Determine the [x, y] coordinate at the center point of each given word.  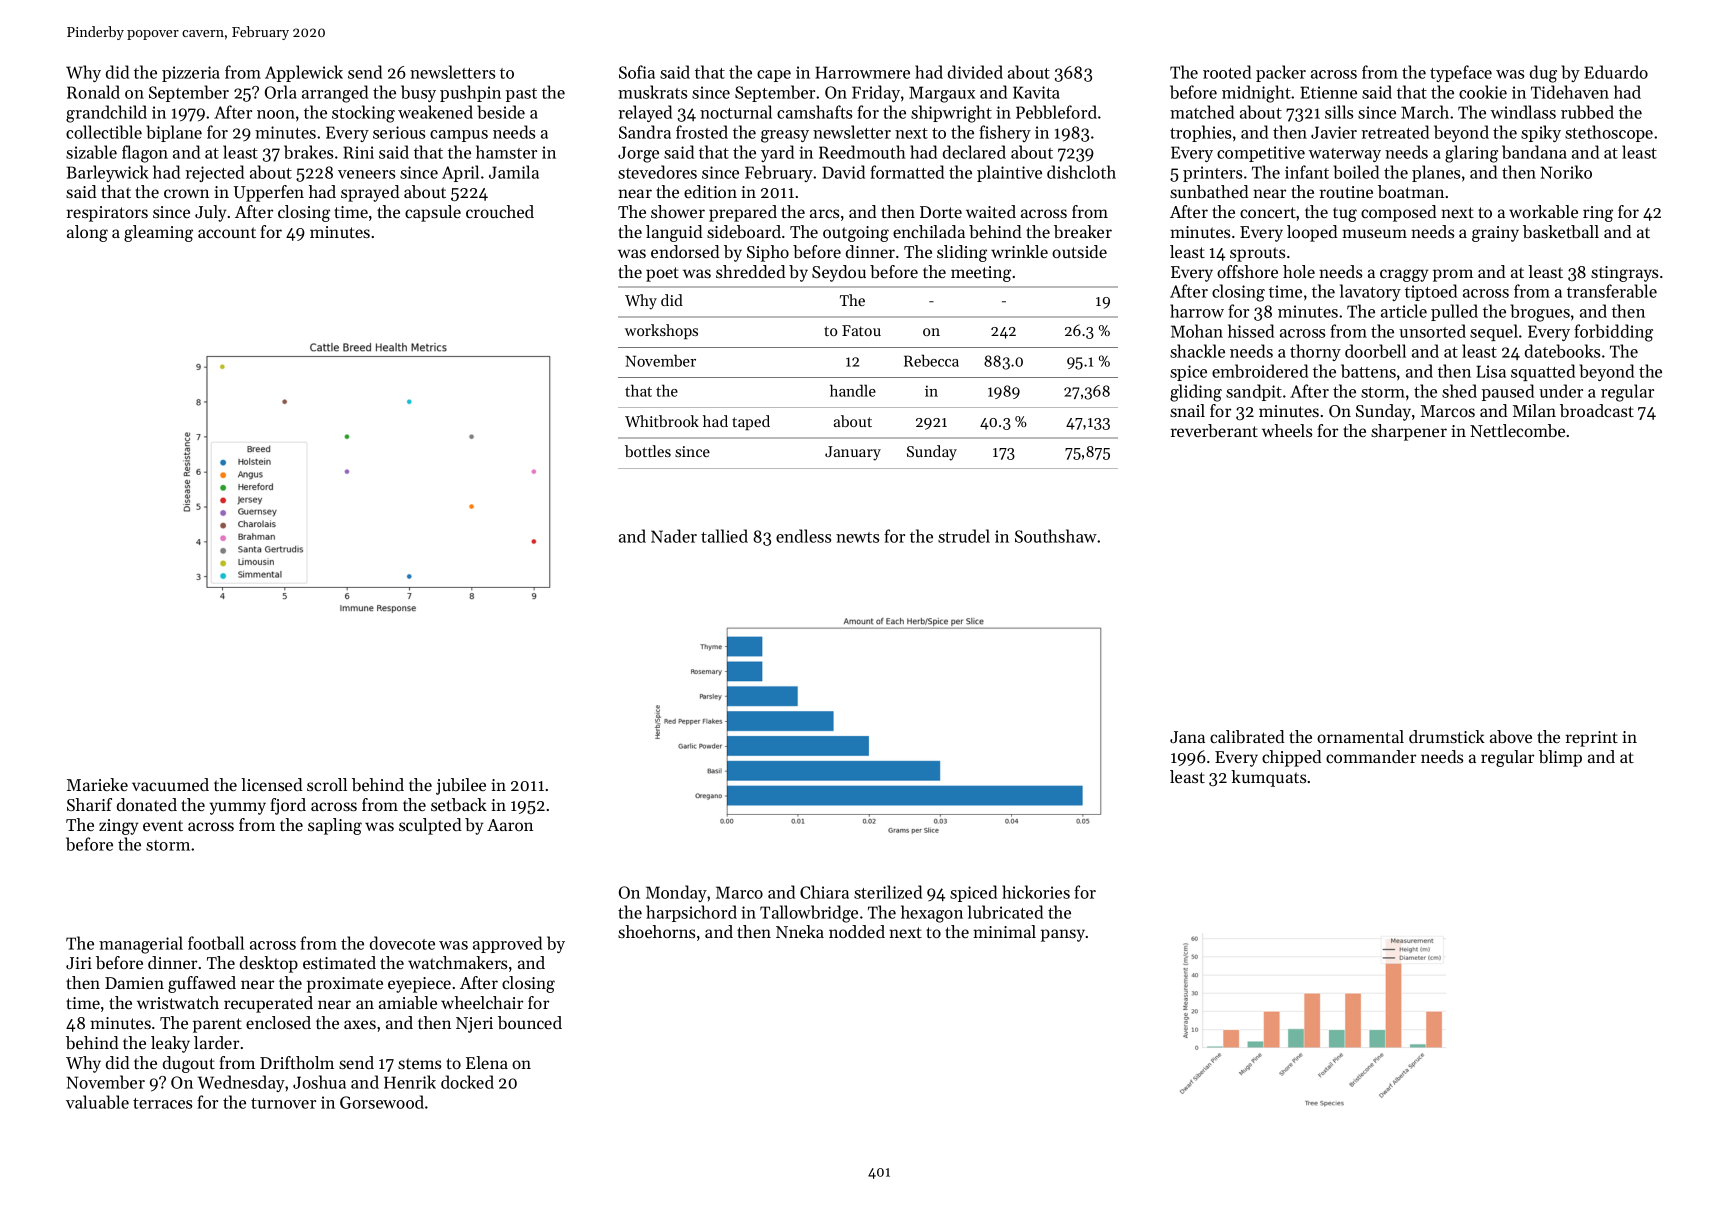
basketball [1561, 231]
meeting [981, 274]
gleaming [158, 233]
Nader [674, 536]
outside [1079, 251]
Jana [1187, 737]
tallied [724, 536]
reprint [1592, 739]
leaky [170, 1044]
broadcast [1597, 410]
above [1511, 736]
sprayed [370, 193]
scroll [327, 784]
